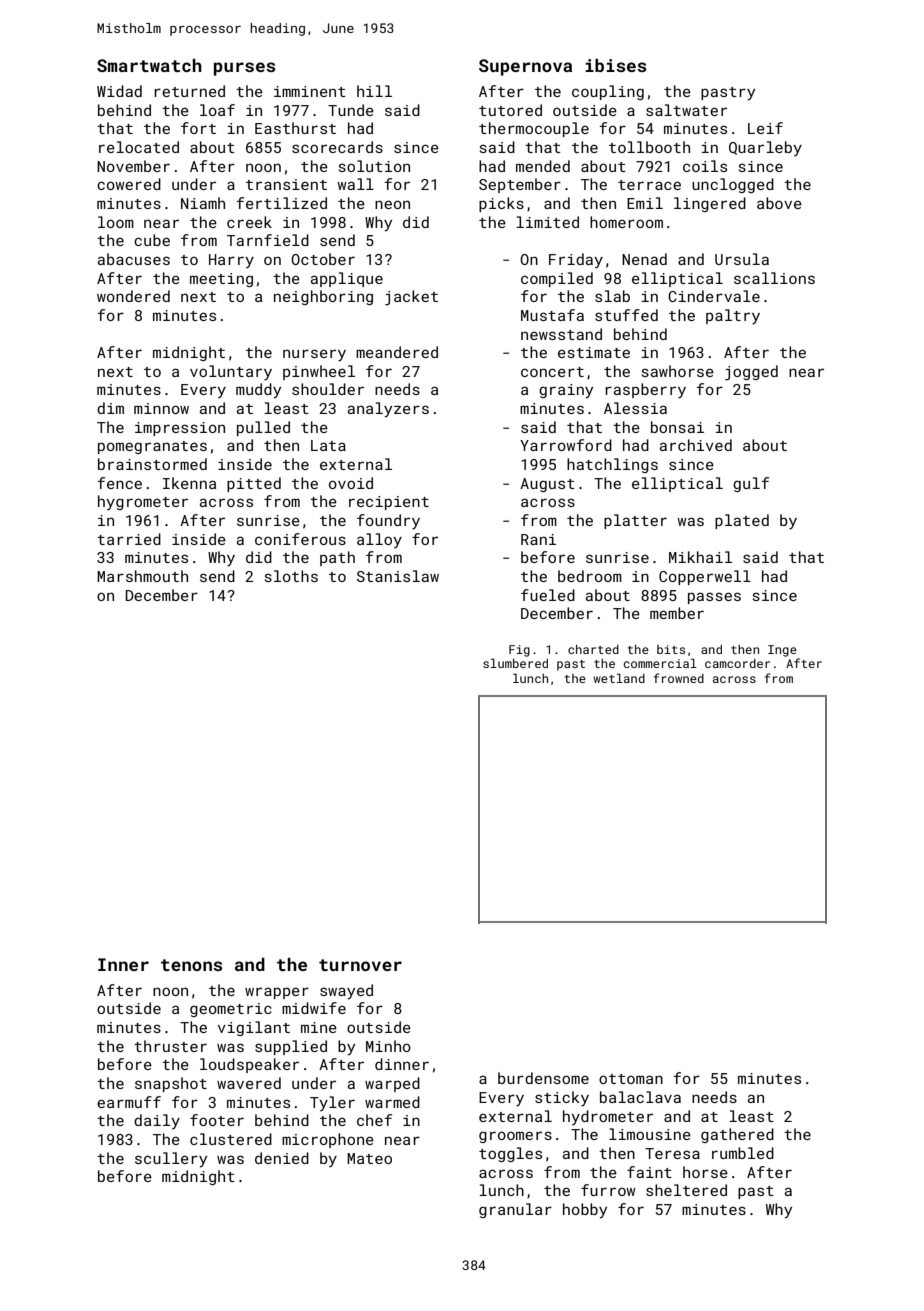  Describe the element at coordinates (705, 166) in the screenshot. I see `coils` at that location.
